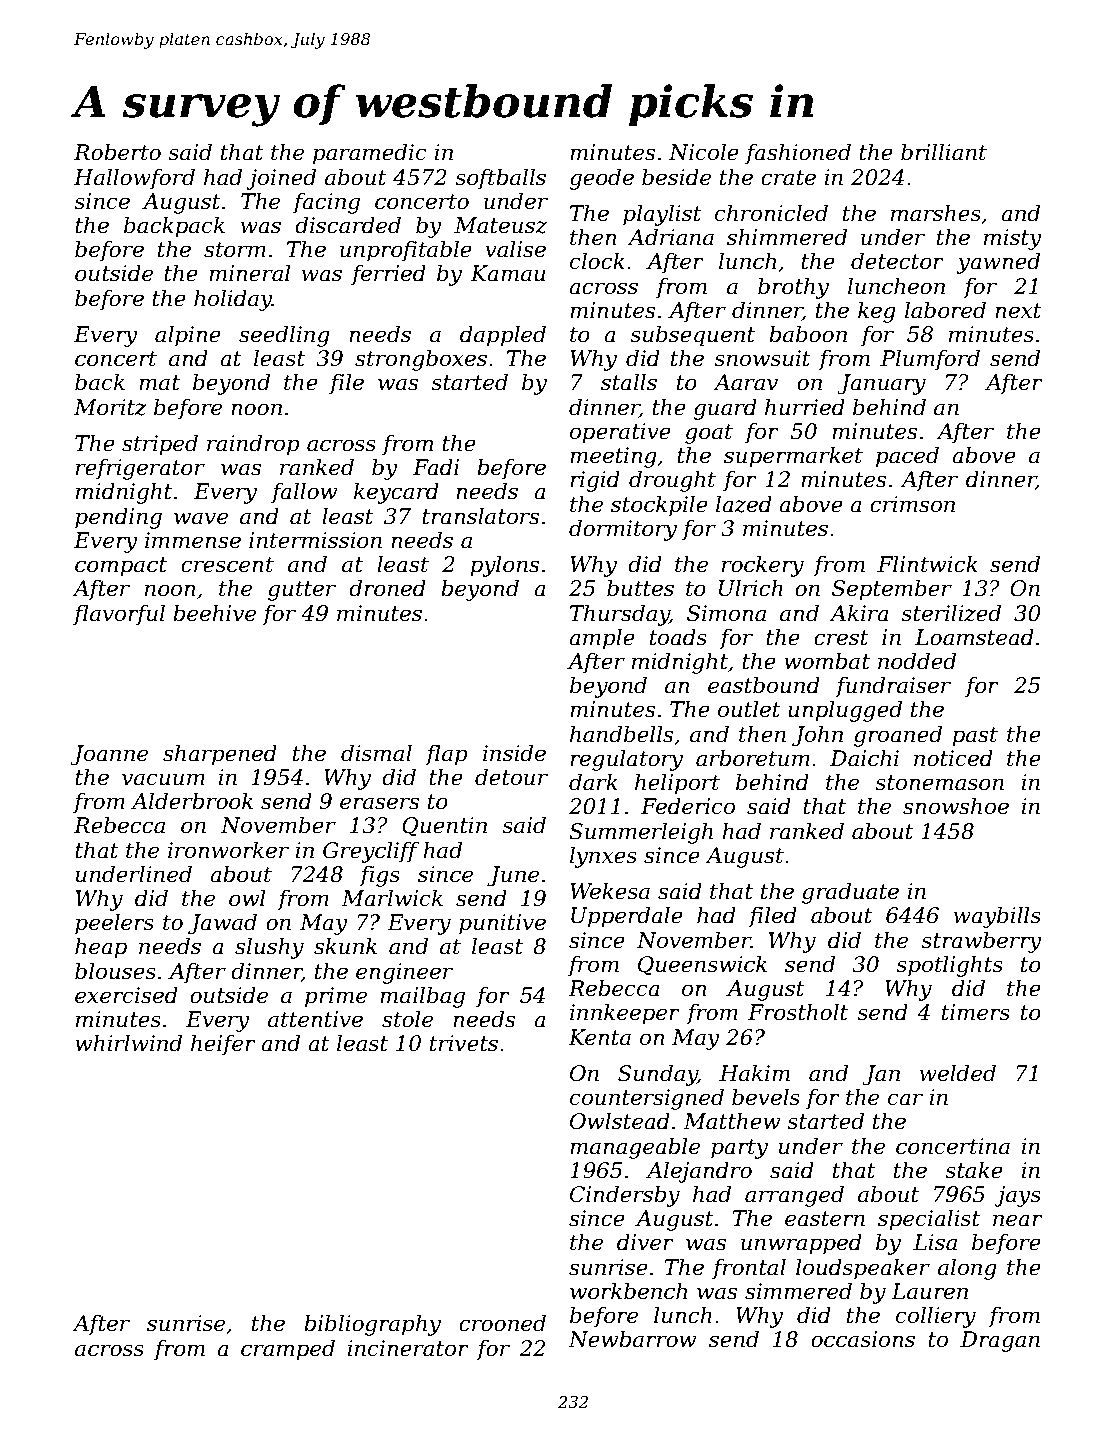 The image size is (1116, 1445). I want to click on cramped, so click(288, 1350).
